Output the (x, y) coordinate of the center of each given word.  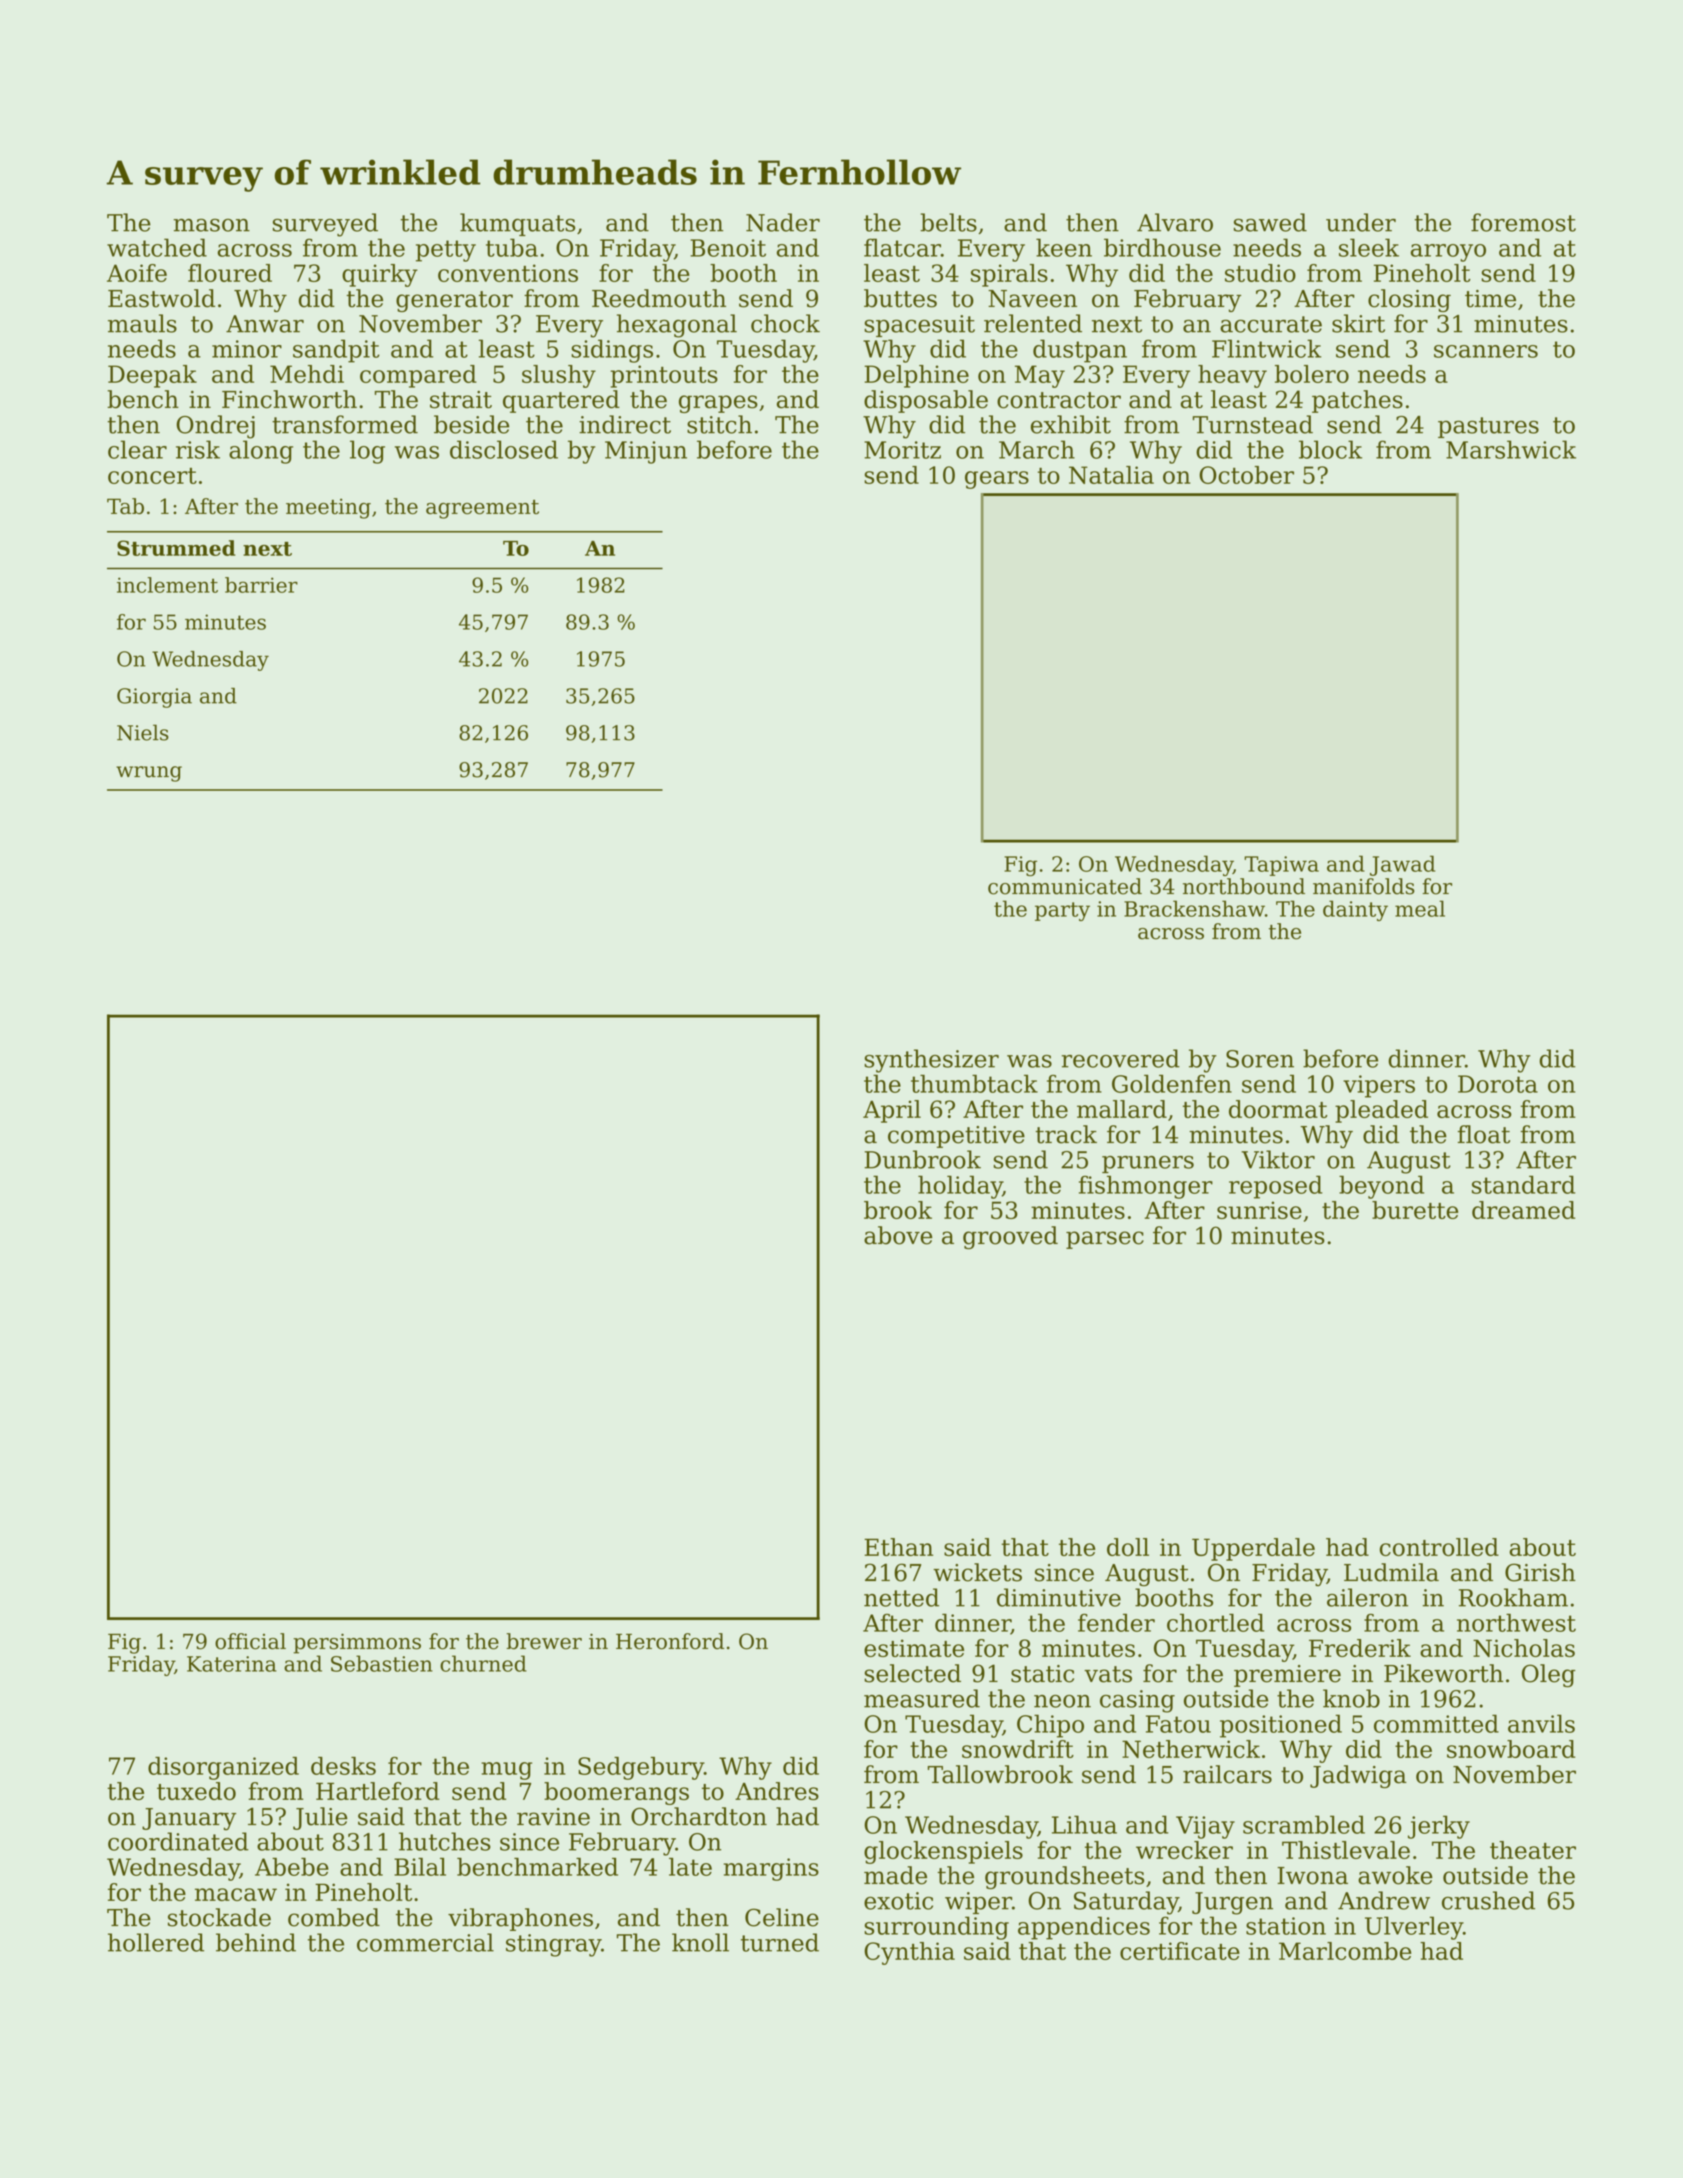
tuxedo (196, 1791)
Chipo (1050, 1726)
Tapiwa (1281, 866)
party (1062, 911)
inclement (167, 585)
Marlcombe (1345, 1951)
